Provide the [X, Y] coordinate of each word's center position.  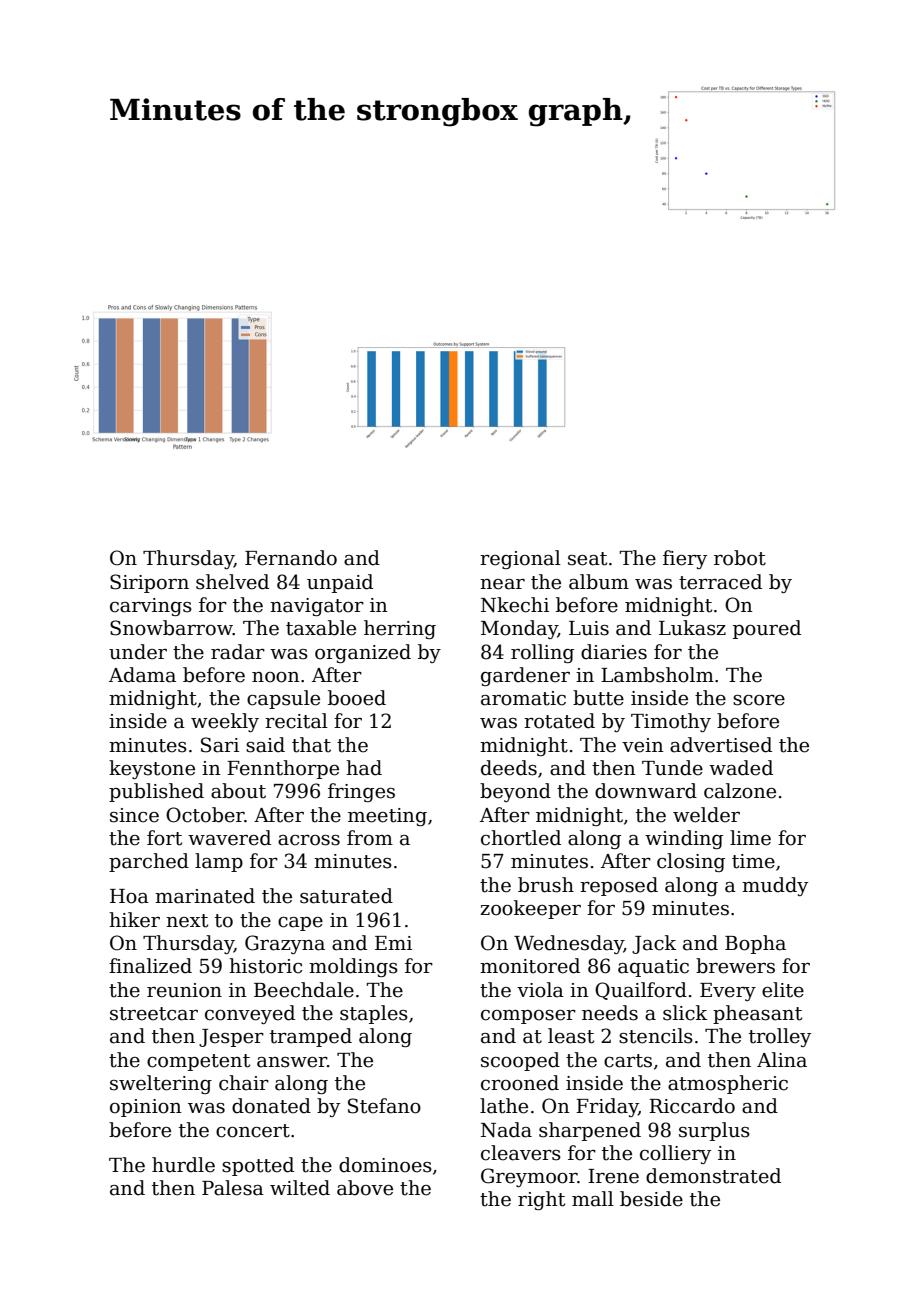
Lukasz [692, 628]
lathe [504, 1106]
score [759, 700]
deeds [509, 768]
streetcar [154, 1014]
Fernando [291, 558]
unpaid [340, 583]
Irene [613, 1176]
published [156, 792]
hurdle [183, 1165]
